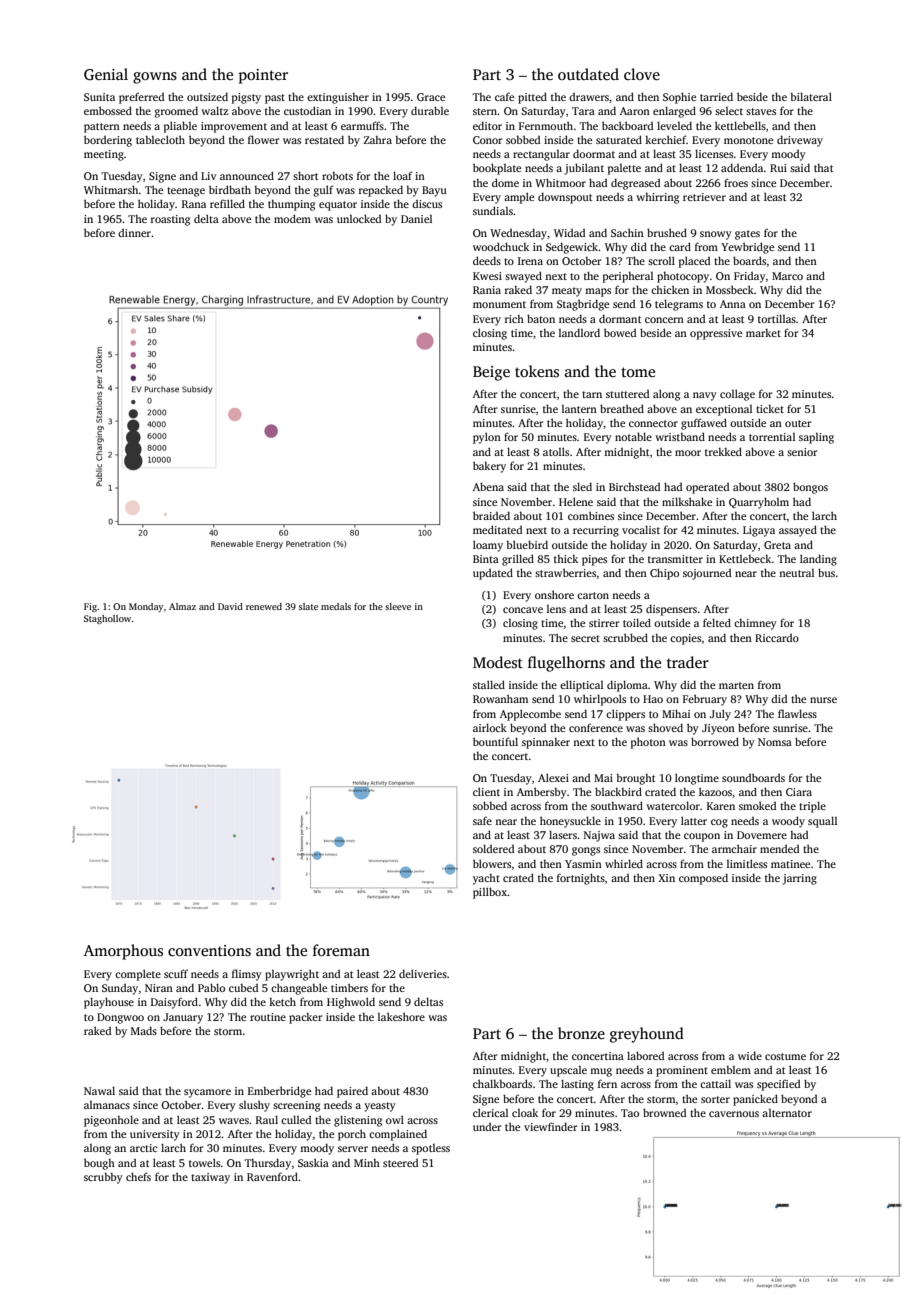  What do you see at coordinates (264, 606) in the document?
I see `renewed` at bounding box center [264, 606].
